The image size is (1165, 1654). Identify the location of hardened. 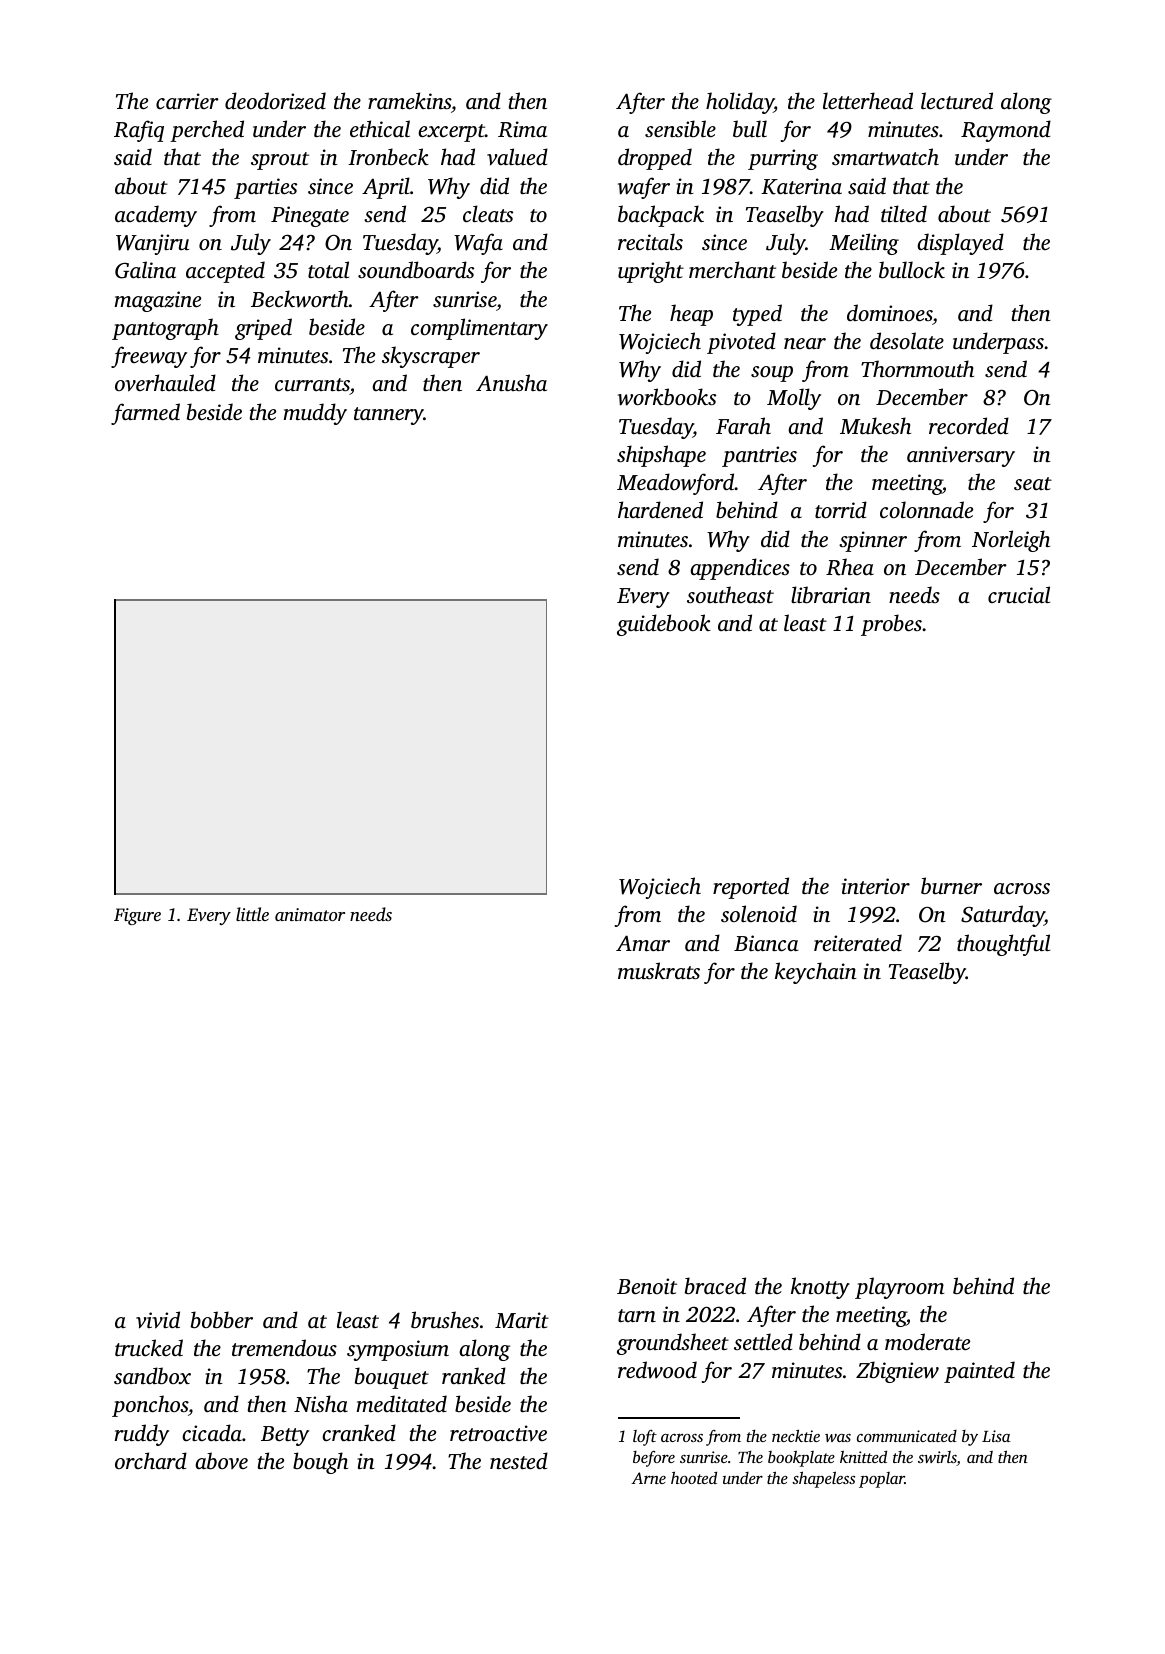
(660, 509).
